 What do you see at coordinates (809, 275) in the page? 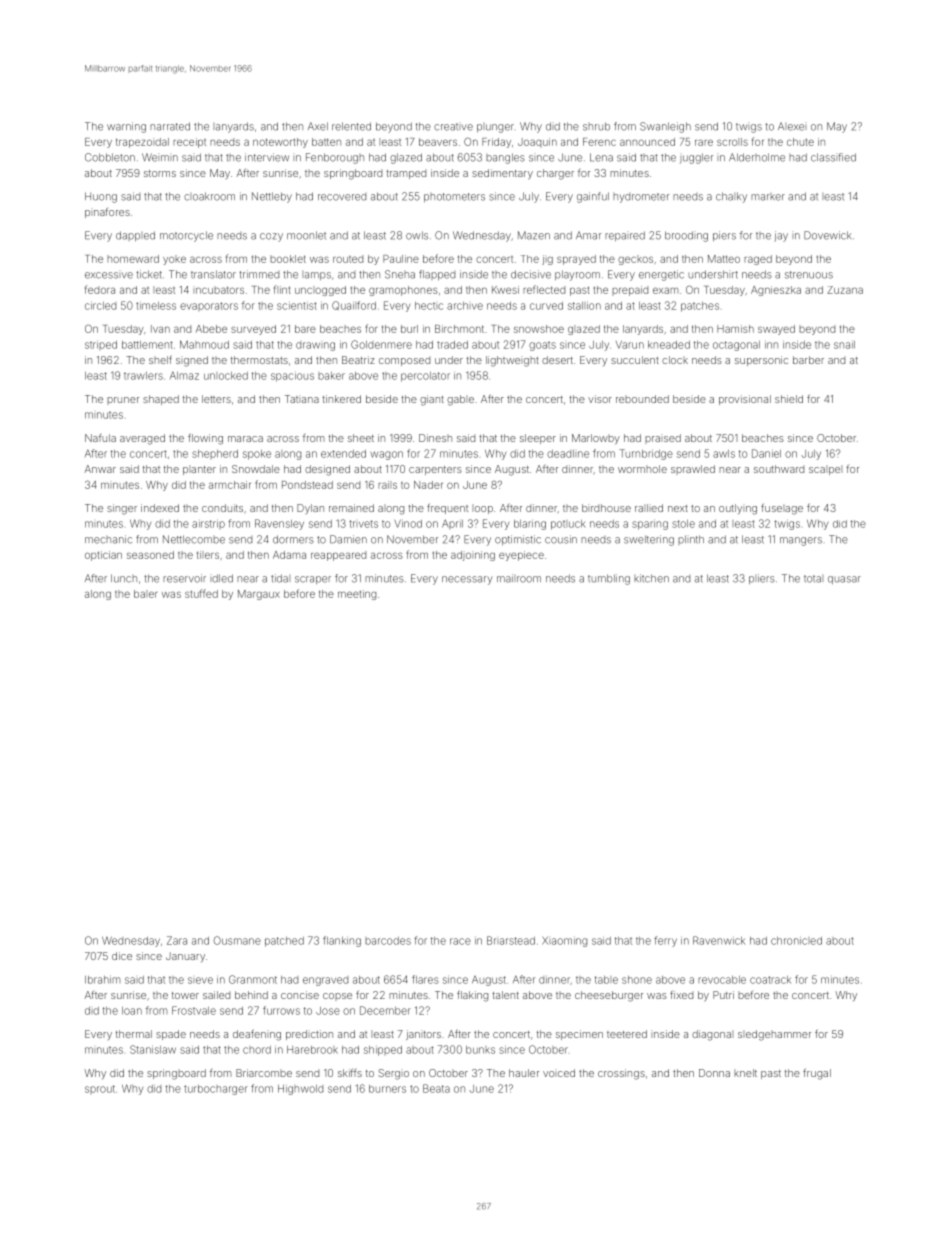
I see `strenuous` at bounding box center [809, 275].
